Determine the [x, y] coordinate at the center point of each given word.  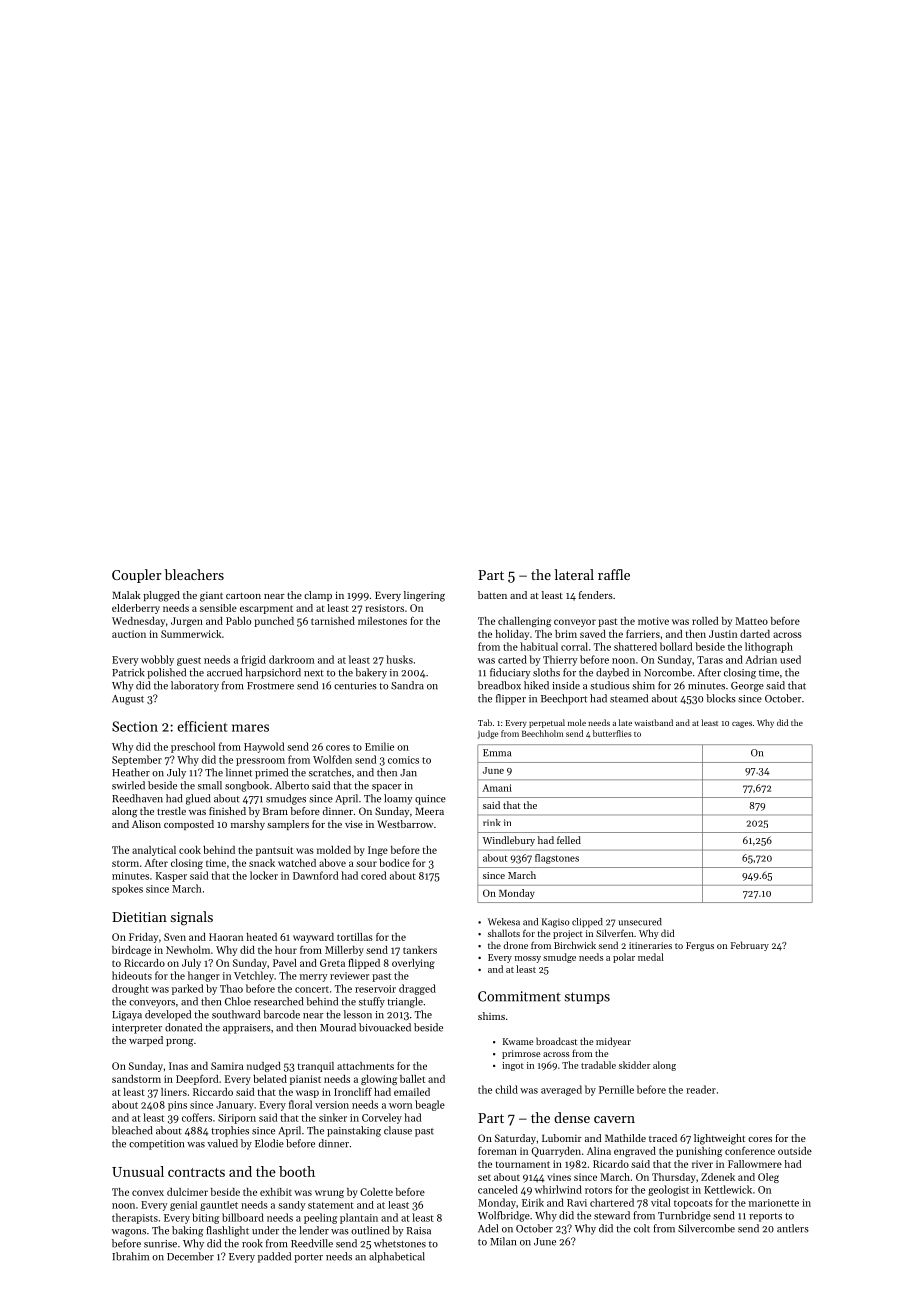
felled [569, 840]
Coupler [136, 576]
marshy [248, 825]
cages [742, 725]
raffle [614, 574]
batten [492, 595]
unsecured [640, 922]
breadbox [499, 685]
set [484, 1177]
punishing [699, 1152]
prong [180, 1043]
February [750, 946]
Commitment [519, 996]
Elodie [269, 1143]
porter [308, 1258]
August [128, 700]
